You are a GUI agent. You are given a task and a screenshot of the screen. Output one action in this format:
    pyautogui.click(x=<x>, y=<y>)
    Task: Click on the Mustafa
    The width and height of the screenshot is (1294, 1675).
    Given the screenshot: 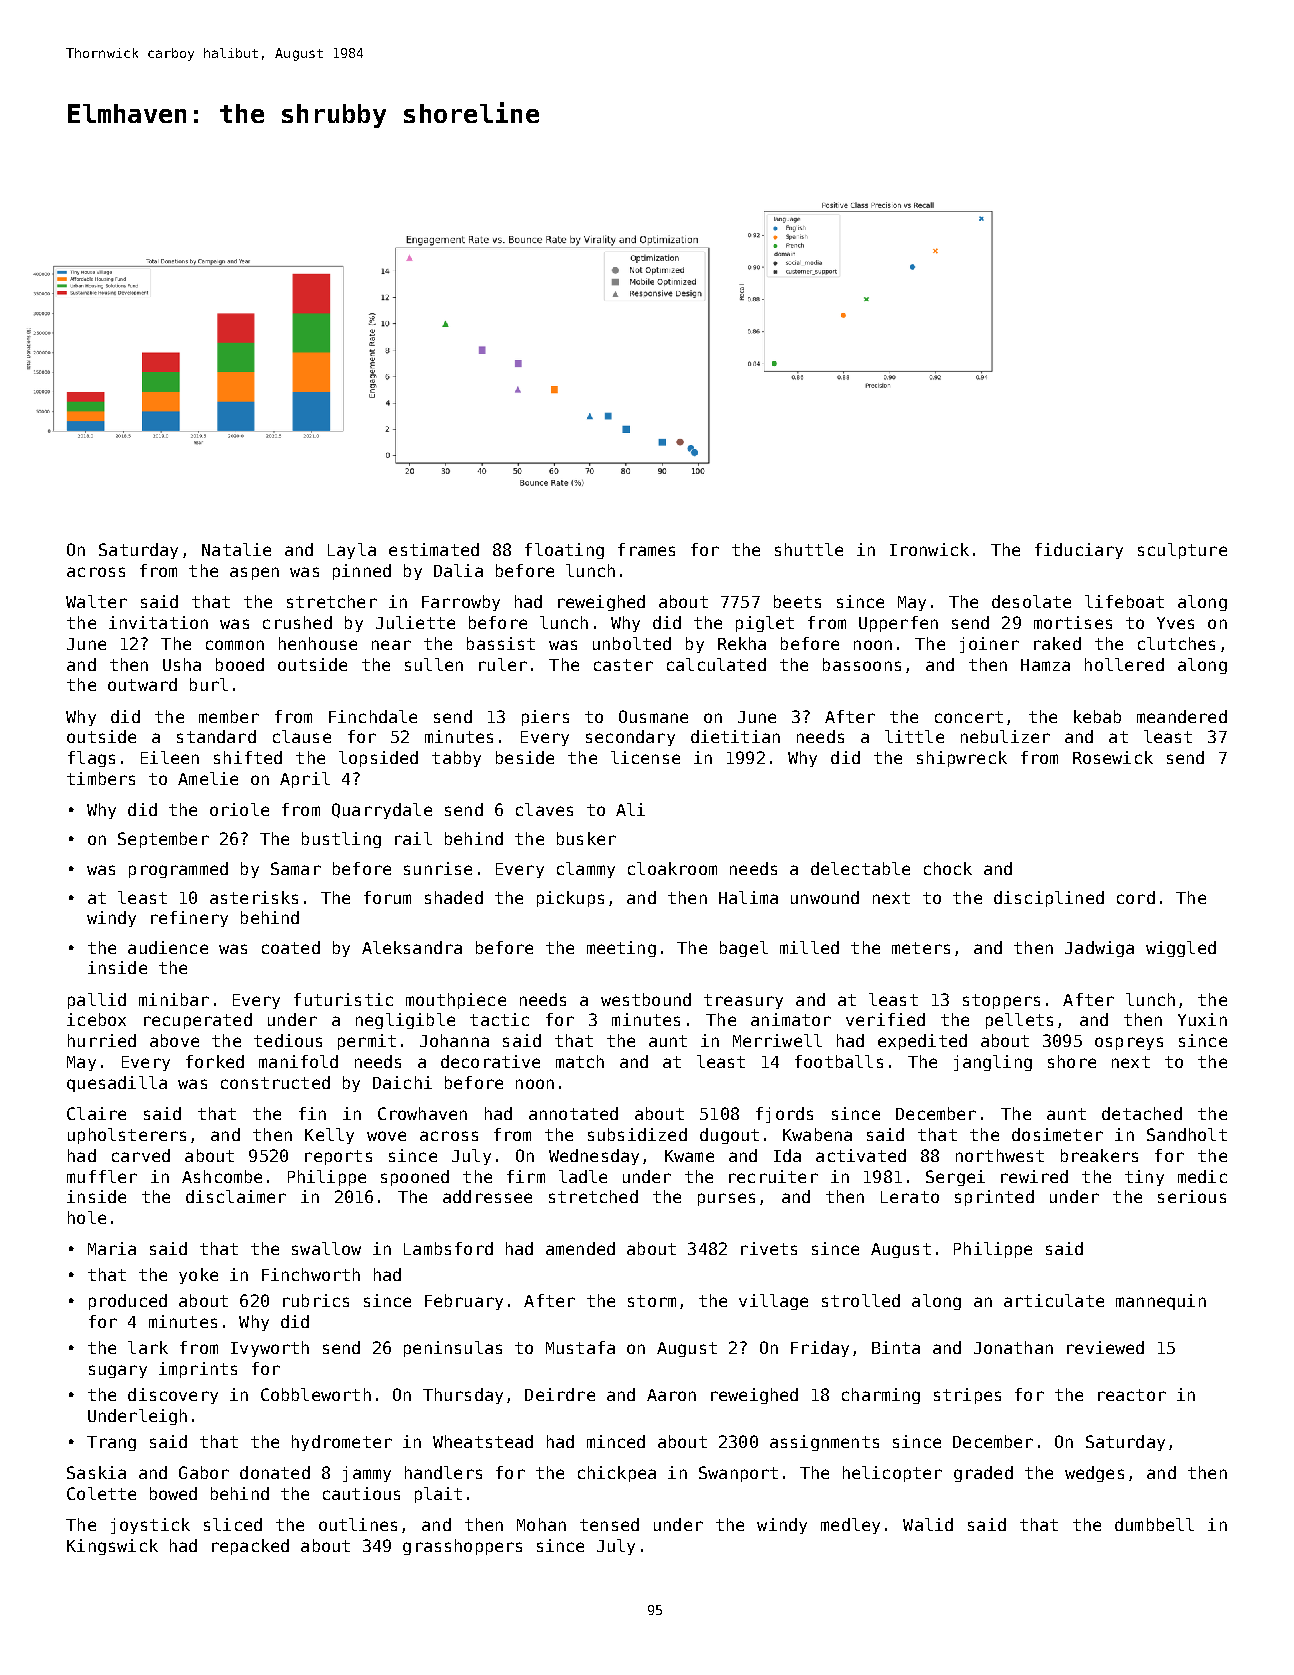 What is the action you would take?
    pyautogui.click(x=580, y=1347)
